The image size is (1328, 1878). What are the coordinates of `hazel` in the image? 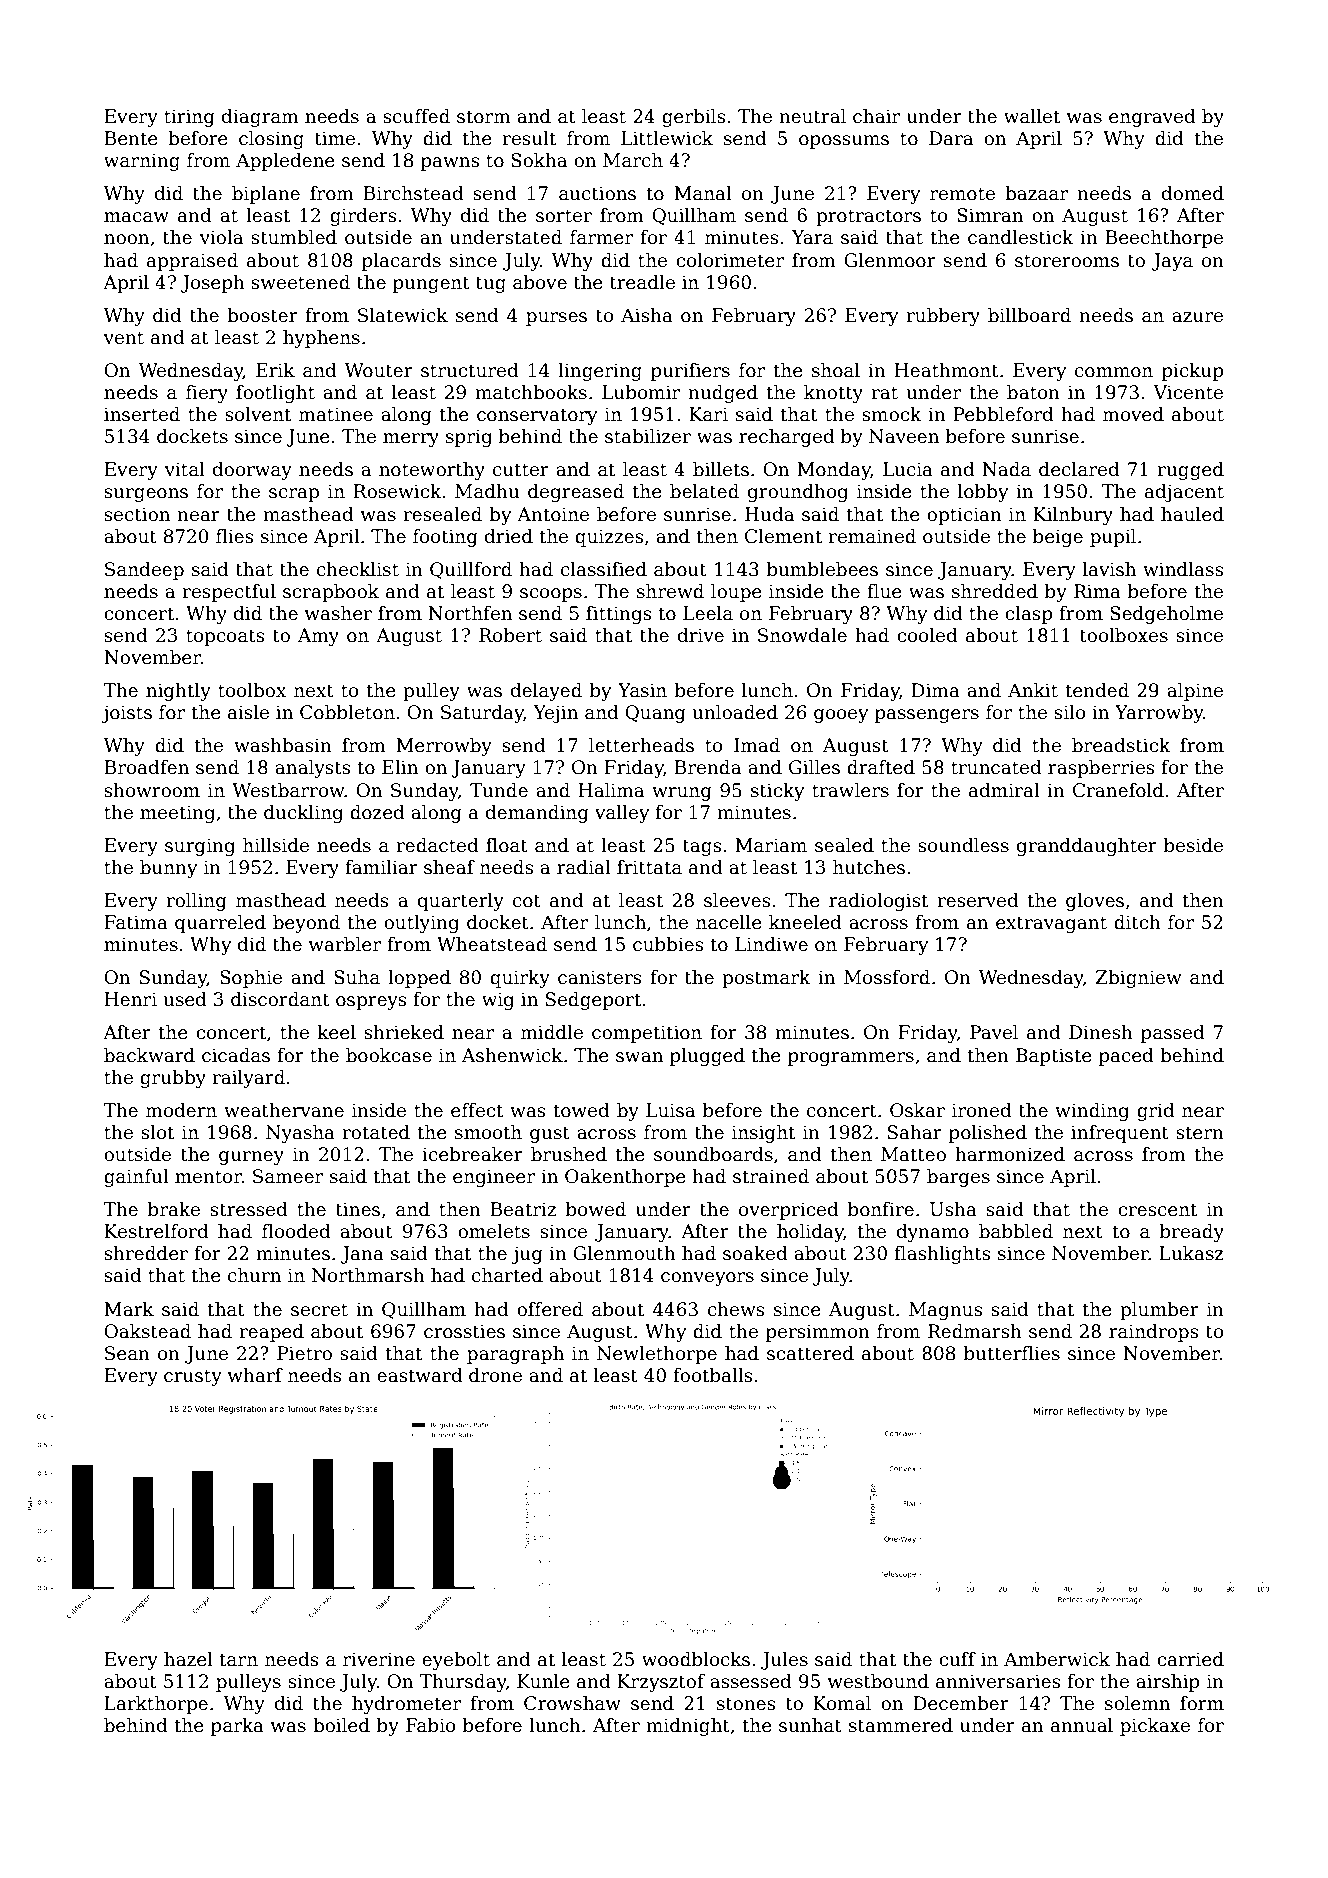 It's located at (188, 1659).
